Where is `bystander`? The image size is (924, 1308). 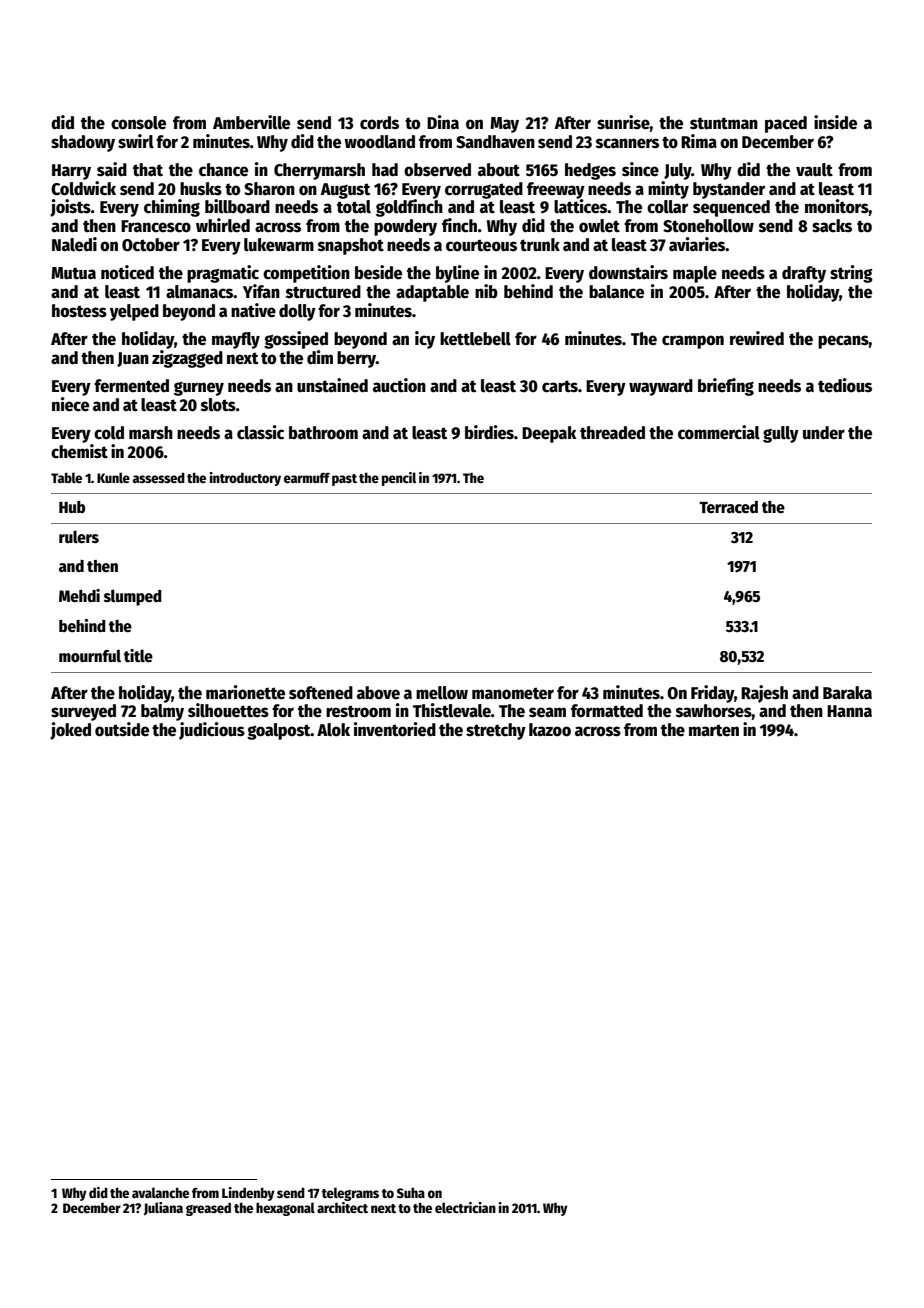
bystander is located at coordinates (729, 190).
